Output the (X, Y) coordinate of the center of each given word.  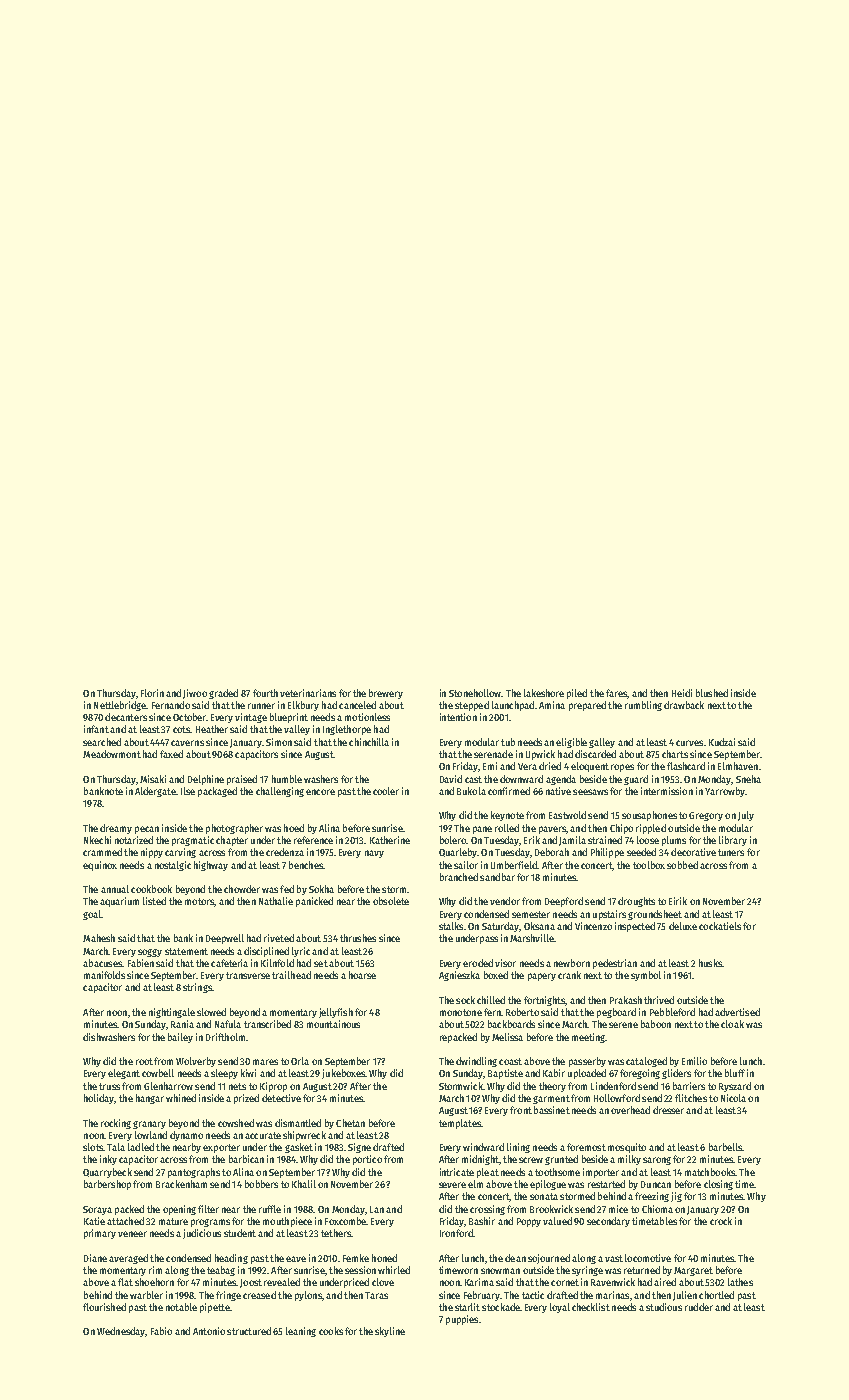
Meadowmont (112, 754)
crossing (487, 1210)
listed (154, 901)
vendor (505, 901)
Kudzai (722, 742)
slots (93, 1147)
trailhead (291, 975)
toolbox (649, 865)
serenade (493, 754)
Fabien (141, 963)
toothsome (557, 1172)
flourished (104, 1307)
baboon (656, 1024)
